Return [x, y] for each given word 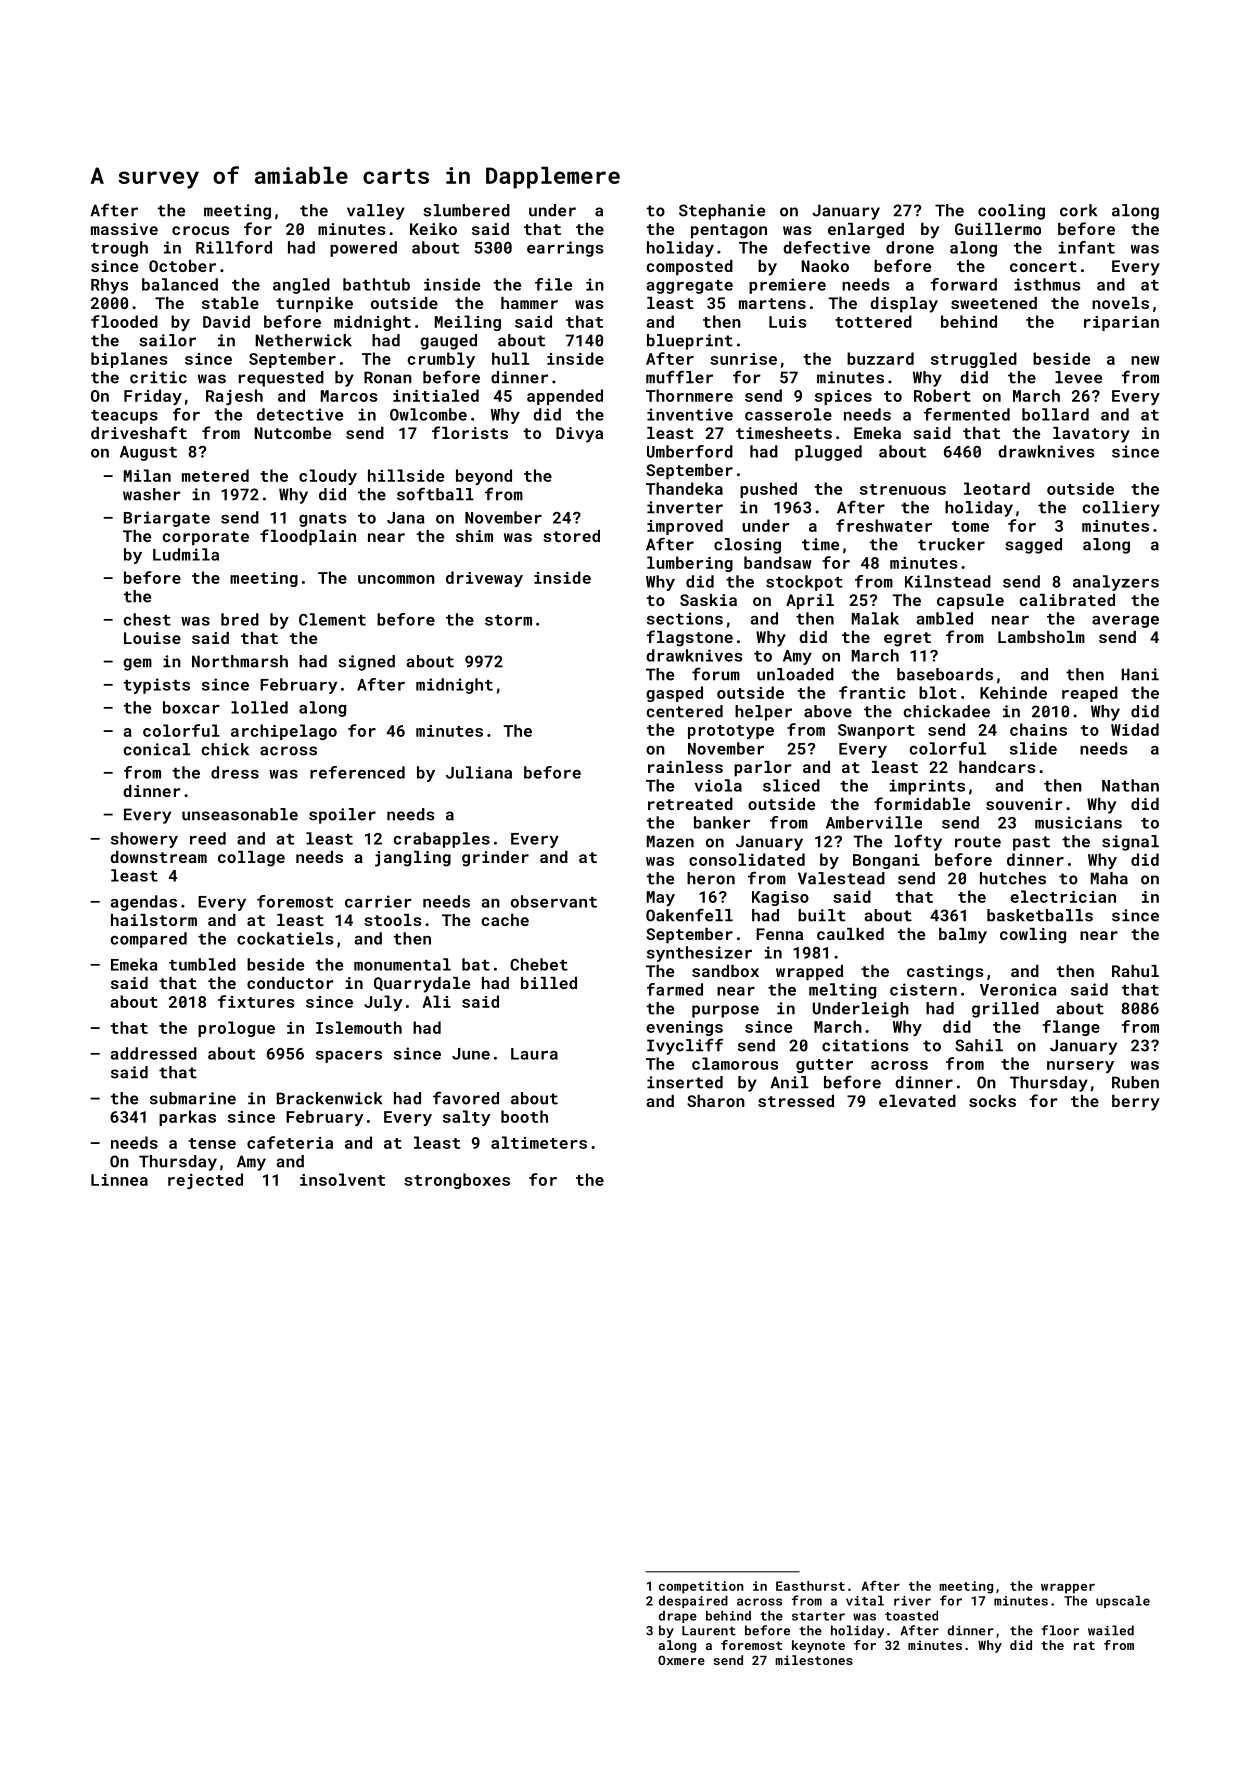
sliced [791, 785]
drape [678, 1617]
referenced [357, 772]
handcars [997, 767]
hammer [529, 303]
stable [230, 303]
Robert [942, 395]
